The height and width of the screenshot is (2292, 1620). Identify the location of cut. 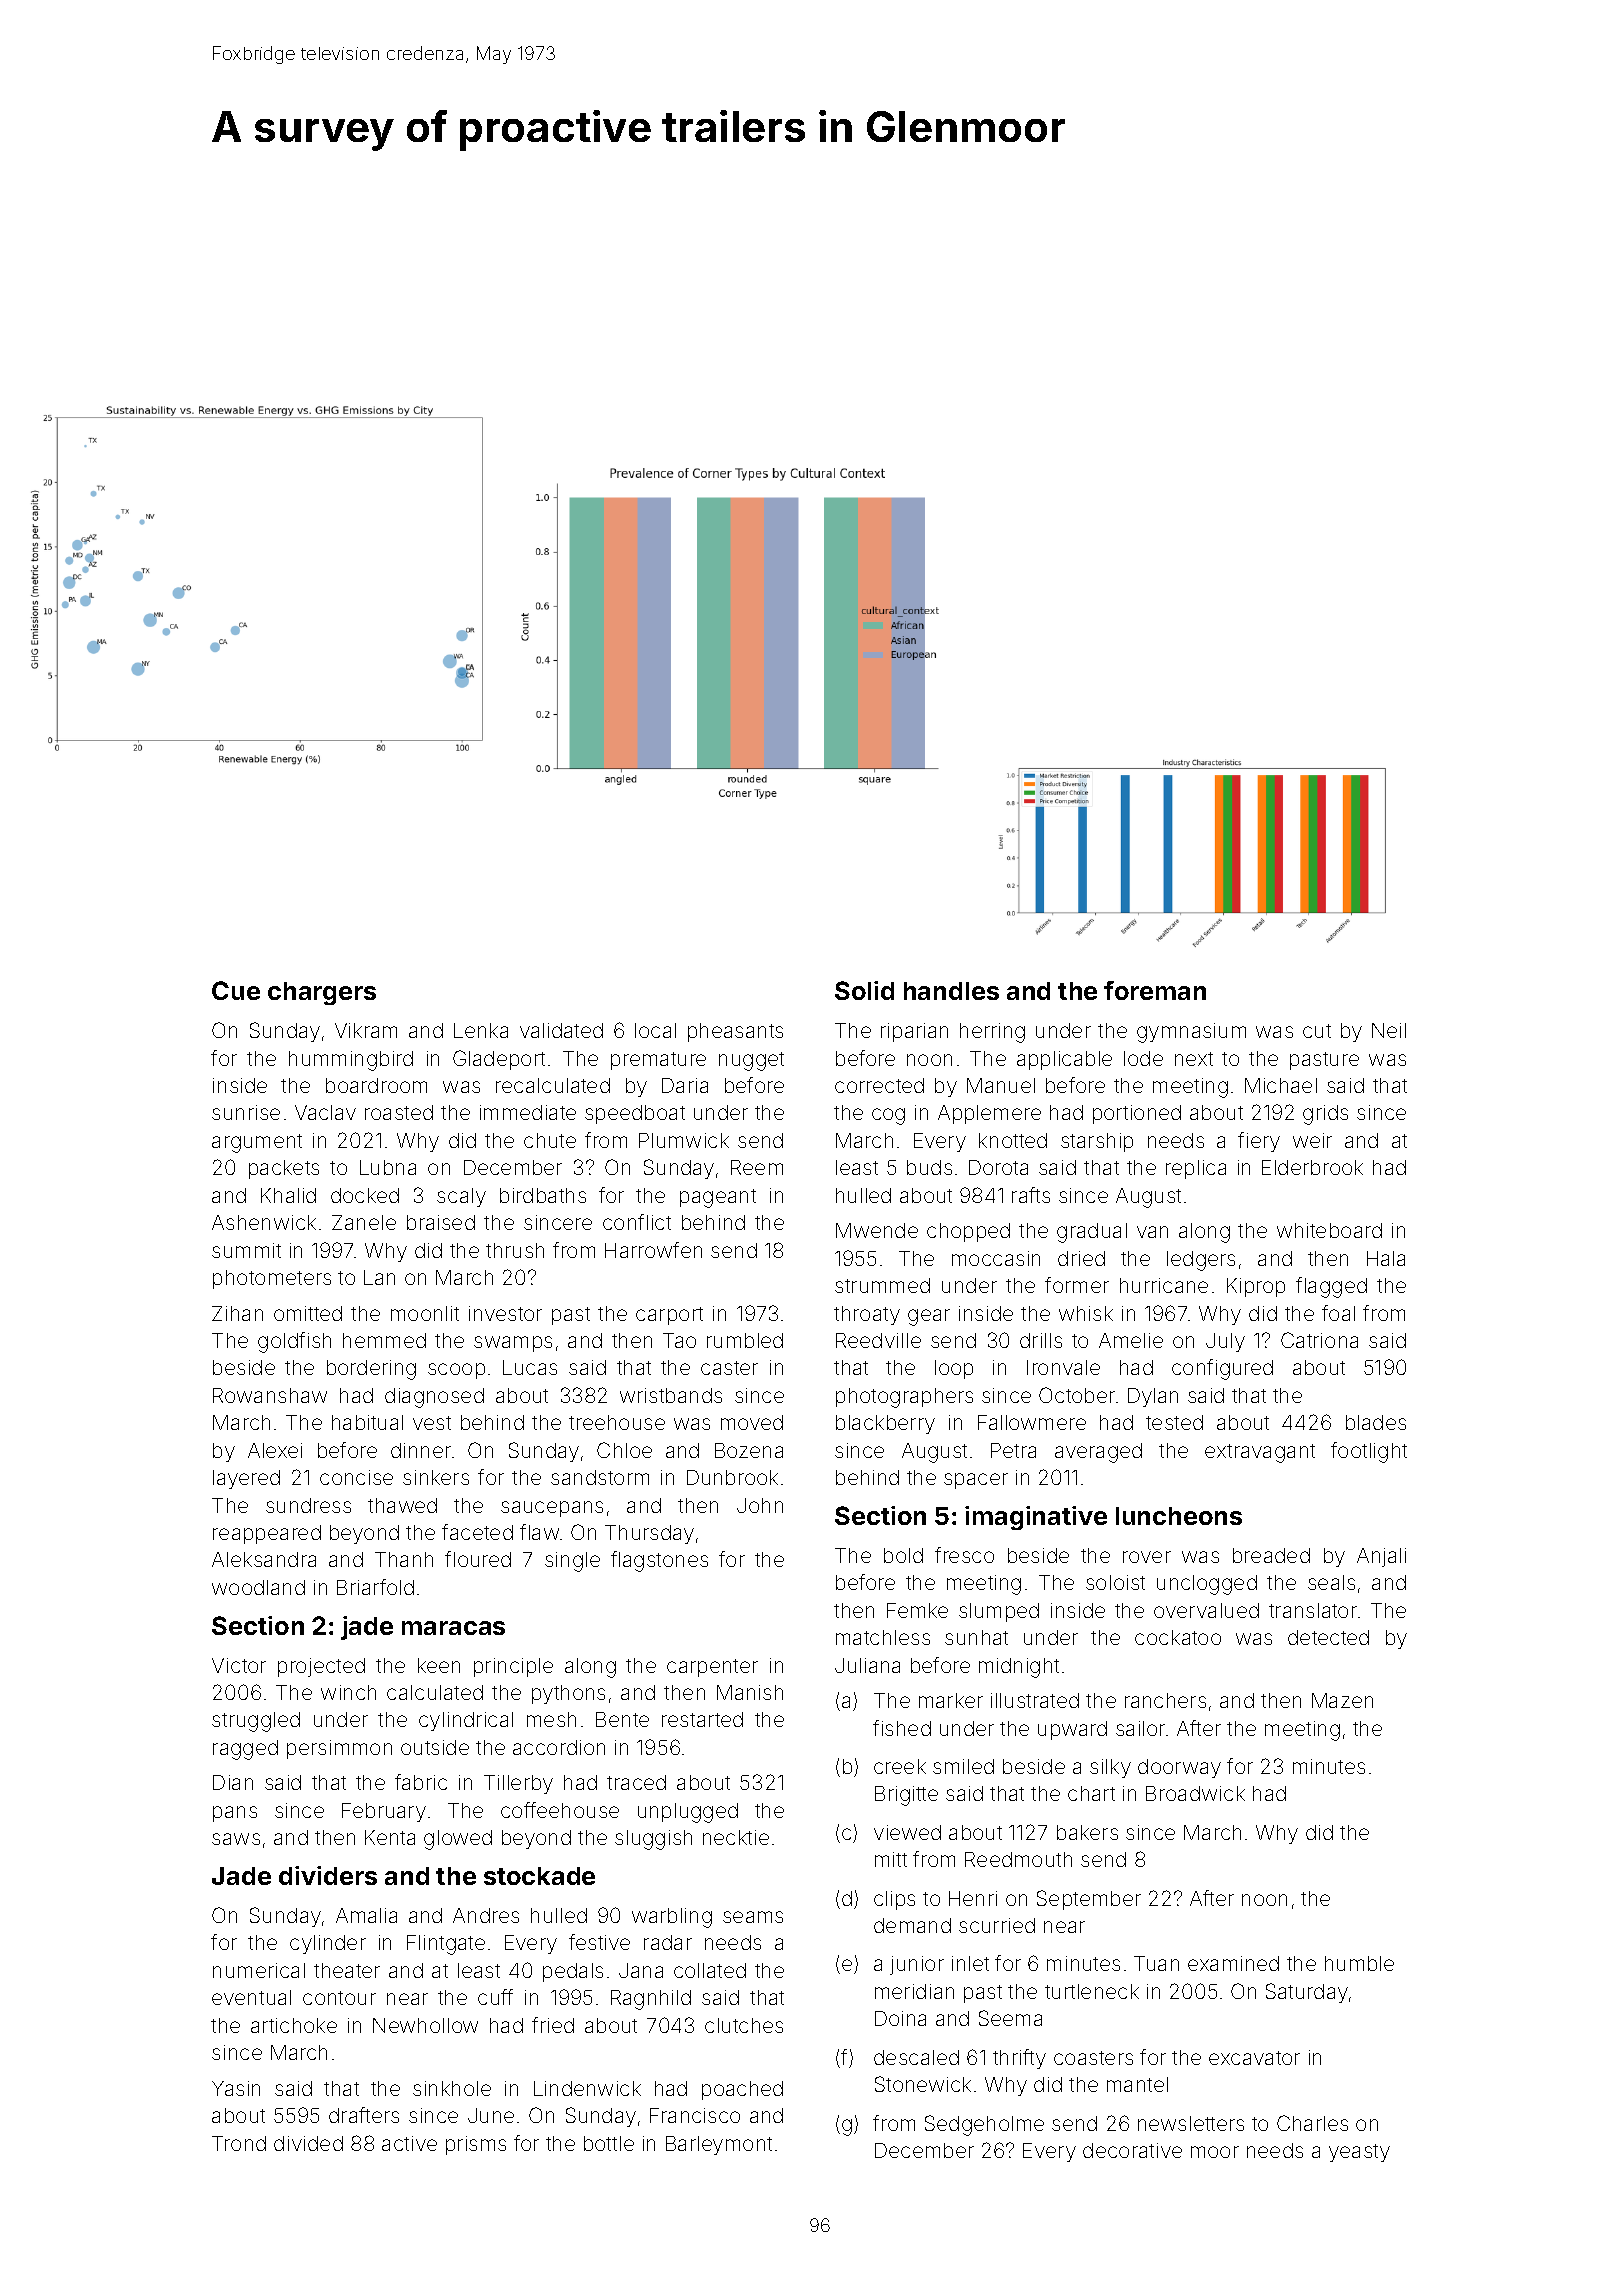
(1317, 1031).
